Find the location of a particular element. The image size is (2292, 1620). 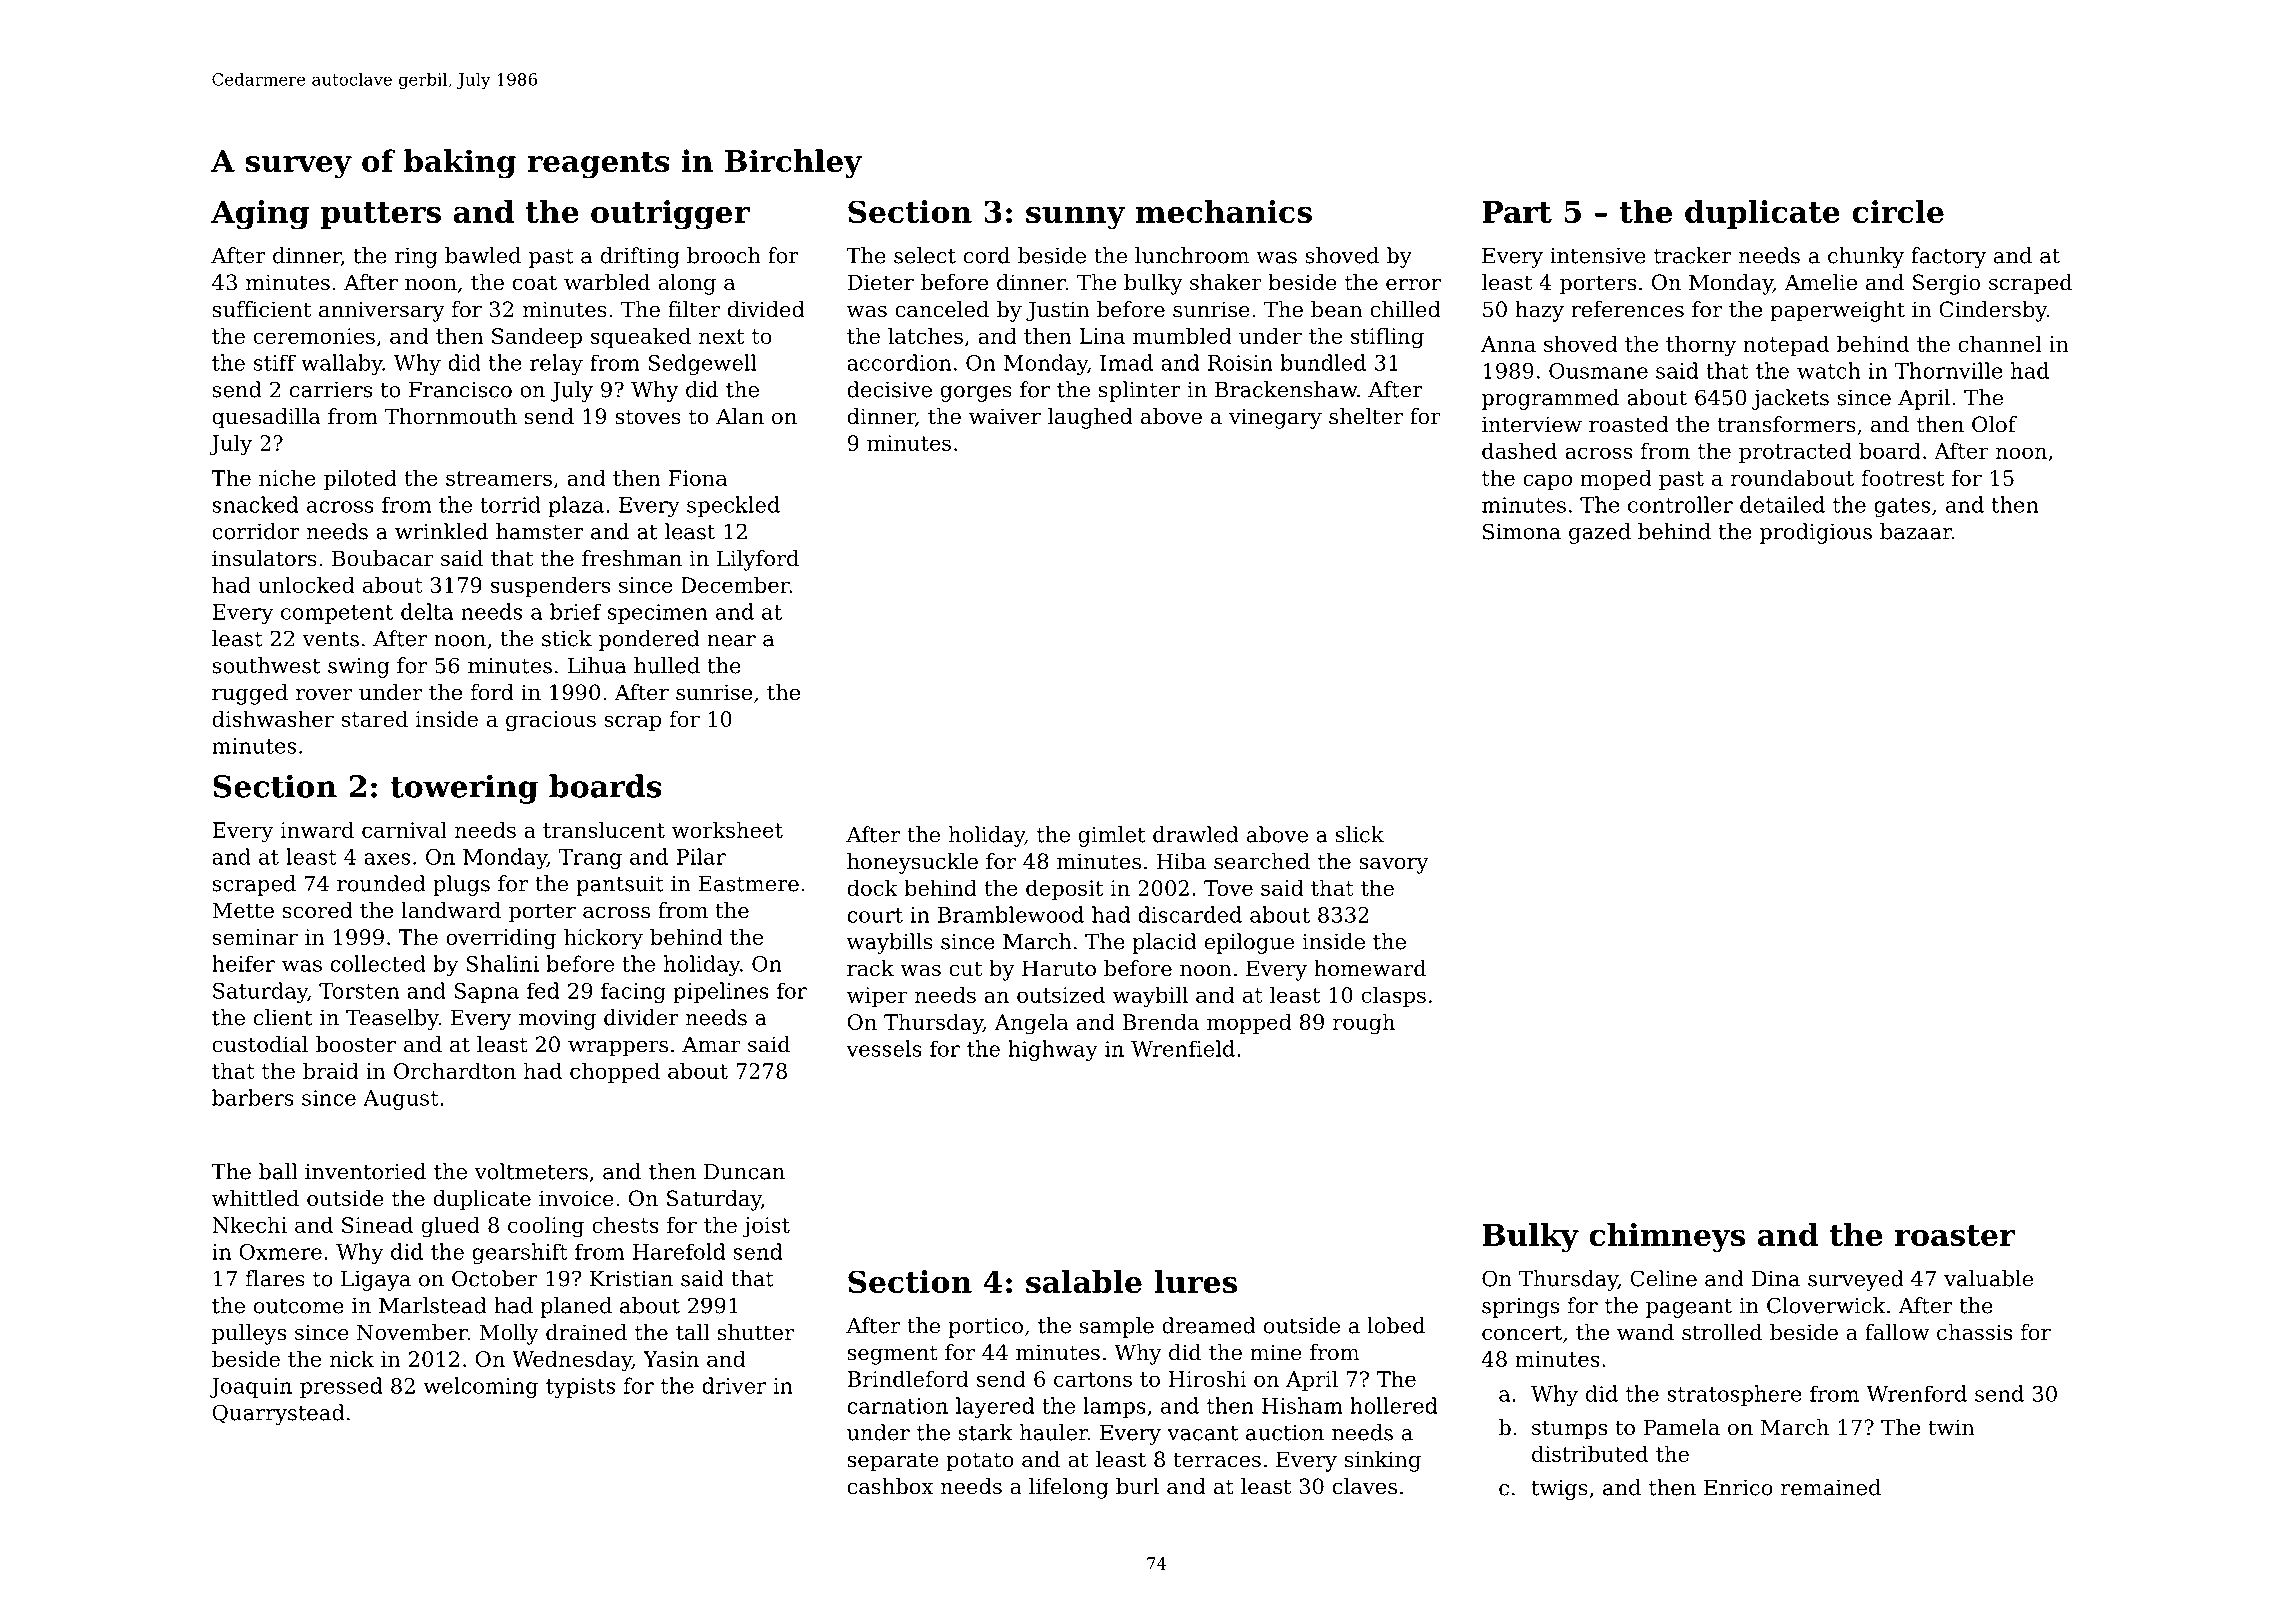

circle is located at coordinates (1898, 211).
